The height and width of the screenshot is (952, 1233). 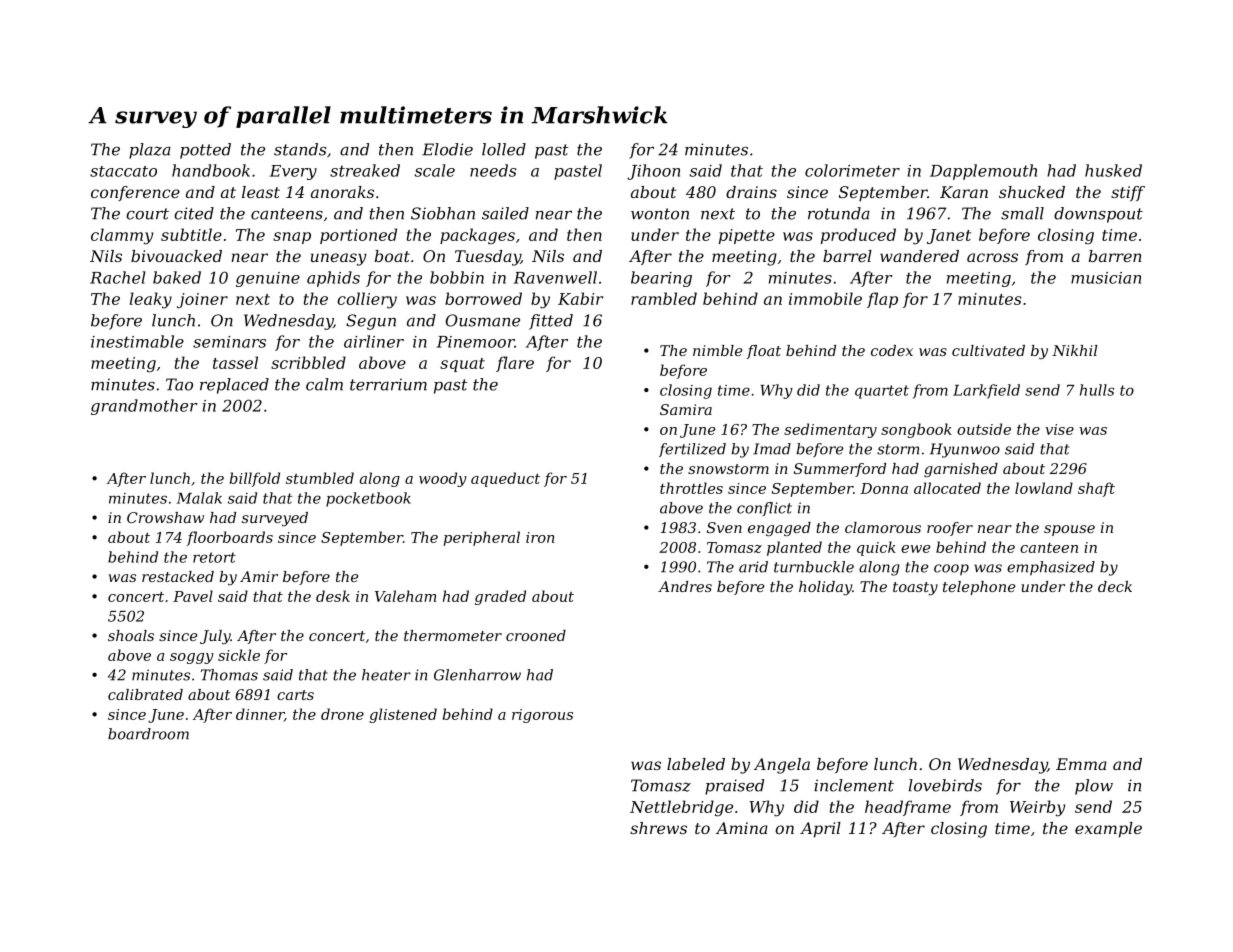 What do you see at coordinates (983, 172) in the screenshot?
I see `Dapplemouth` at bounding box center [983, 172].
